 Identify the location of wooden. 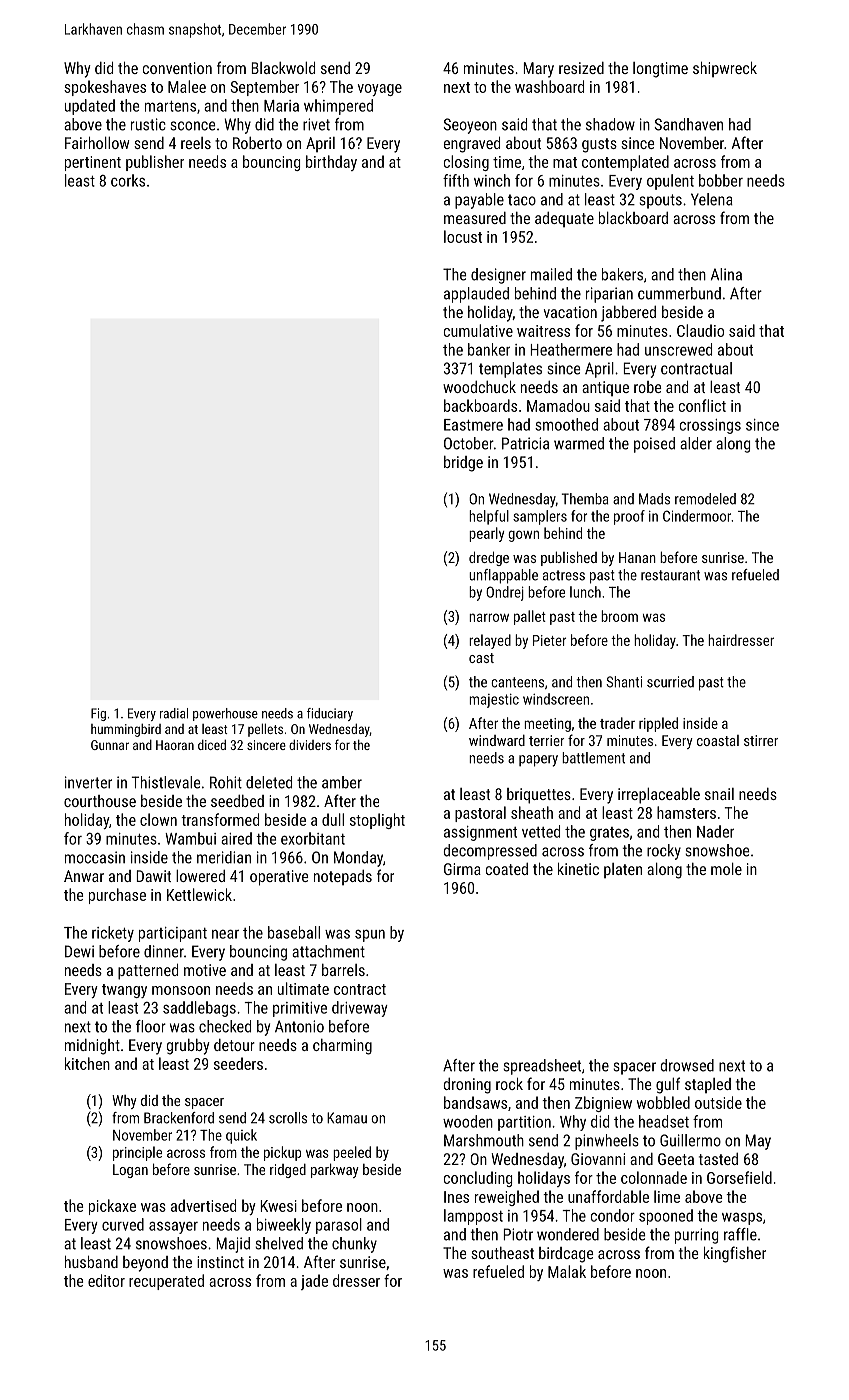
(468, 1121).
